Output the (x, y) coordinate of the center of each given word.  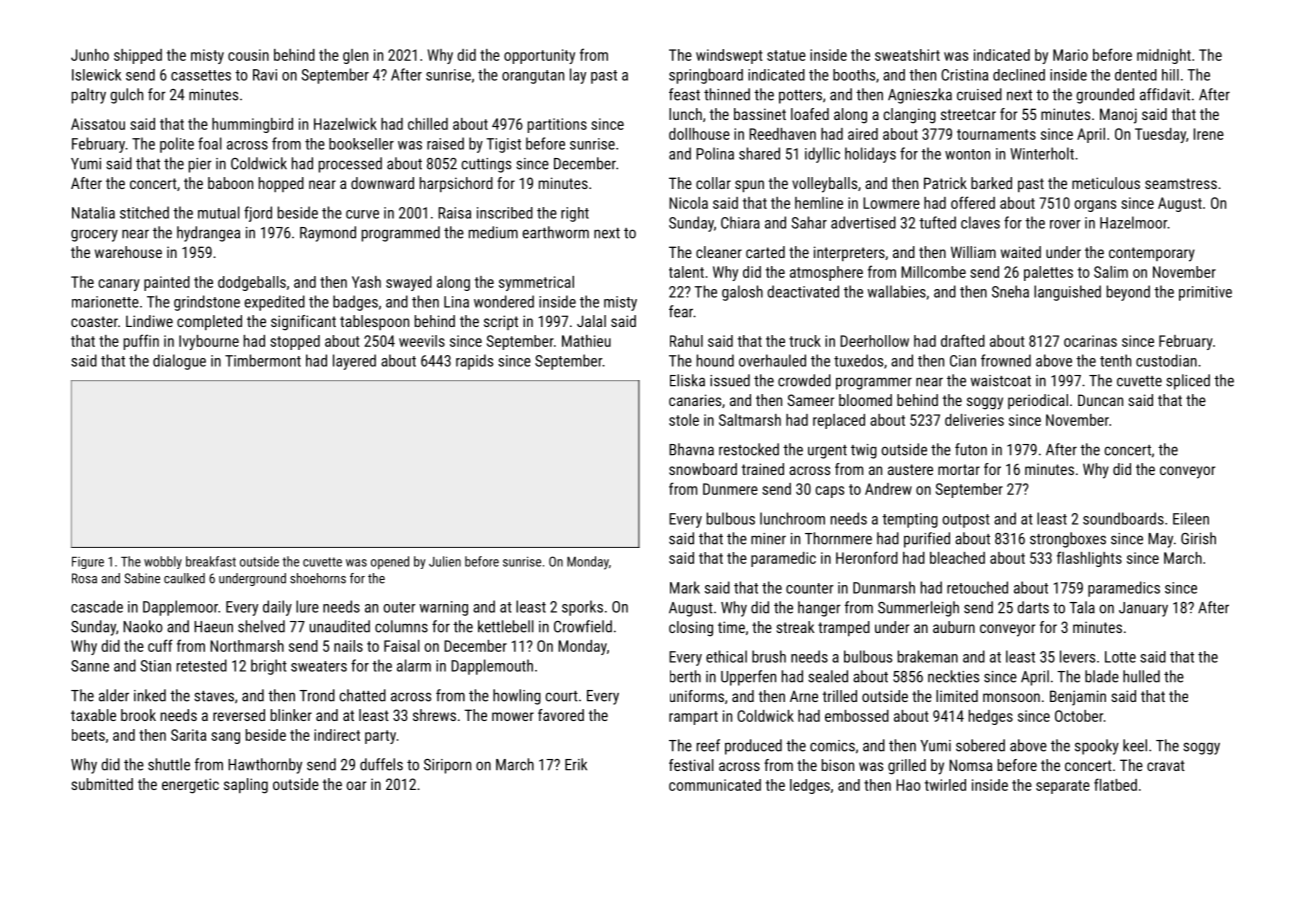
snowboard (703, 469)
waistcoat (1001, 381)
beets (88, 735)
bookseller (361, 144)
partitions (557, 125)
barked (991, 183)
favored (561, 715)
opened (390, 562)
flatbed (1115, 784)
